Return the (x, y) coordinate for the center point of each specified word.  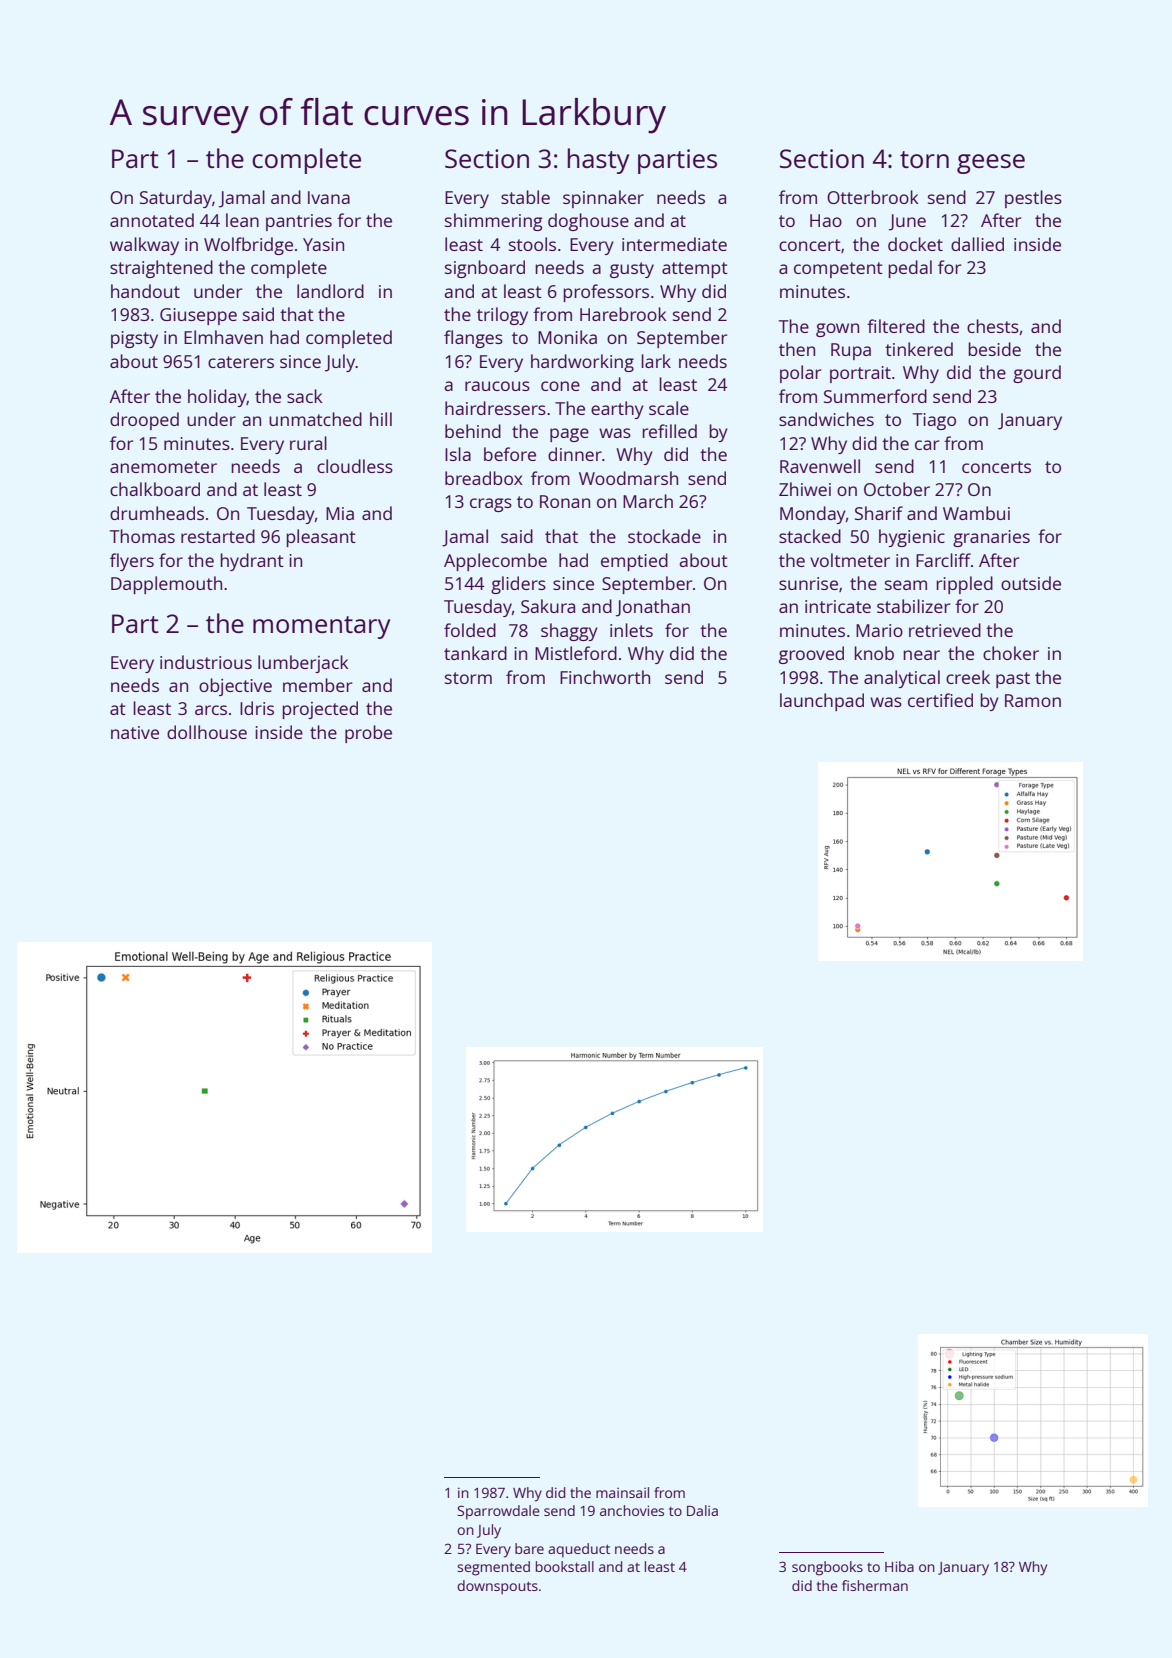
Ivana (329, 197)
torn (924, 159)
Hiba (899, 1566)
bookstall (565, 1566)
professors (606, 293)
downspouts (497, 1587)
